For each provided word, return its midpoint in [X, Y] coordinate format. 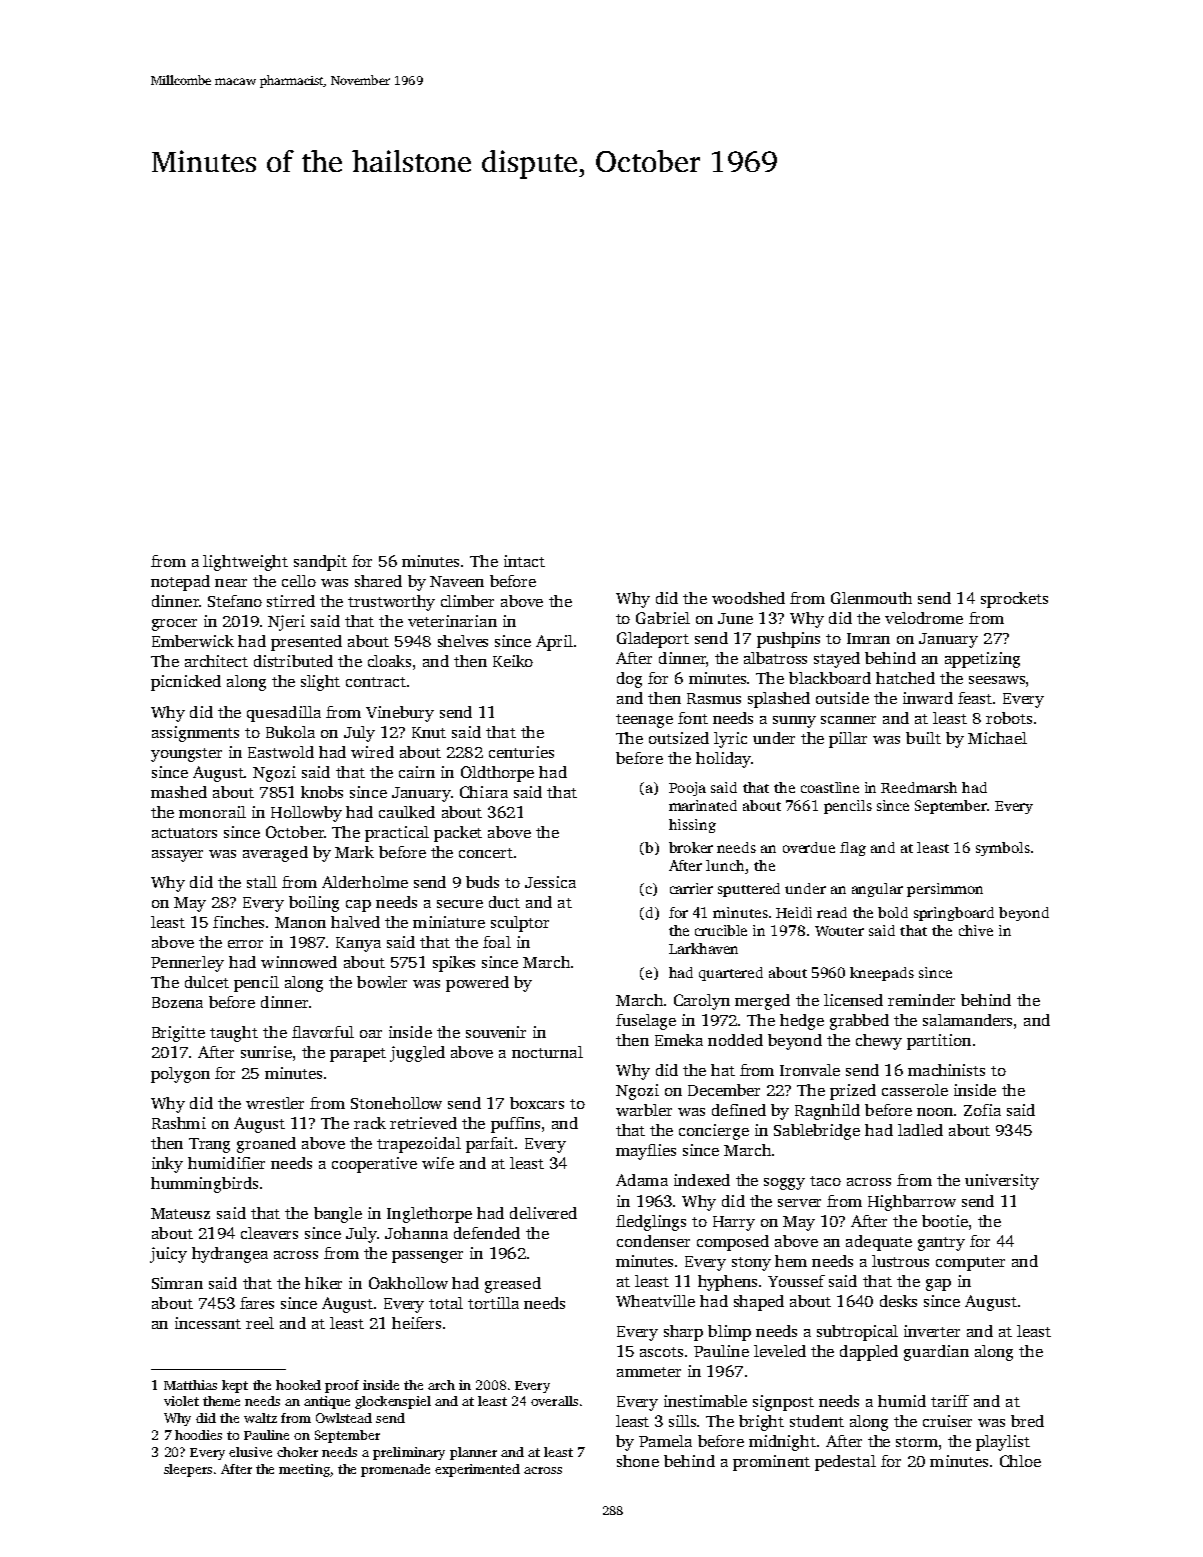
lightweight [245, 563]
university [1002, 1182]
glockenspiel [393, 1402]
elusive [250, 1452]
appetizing [982, 660]
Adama [642, 1180]
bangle [338, 1215]
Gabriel [663, 618]
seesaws [997, 680]
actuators [184, 833]
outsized [679, 738]
